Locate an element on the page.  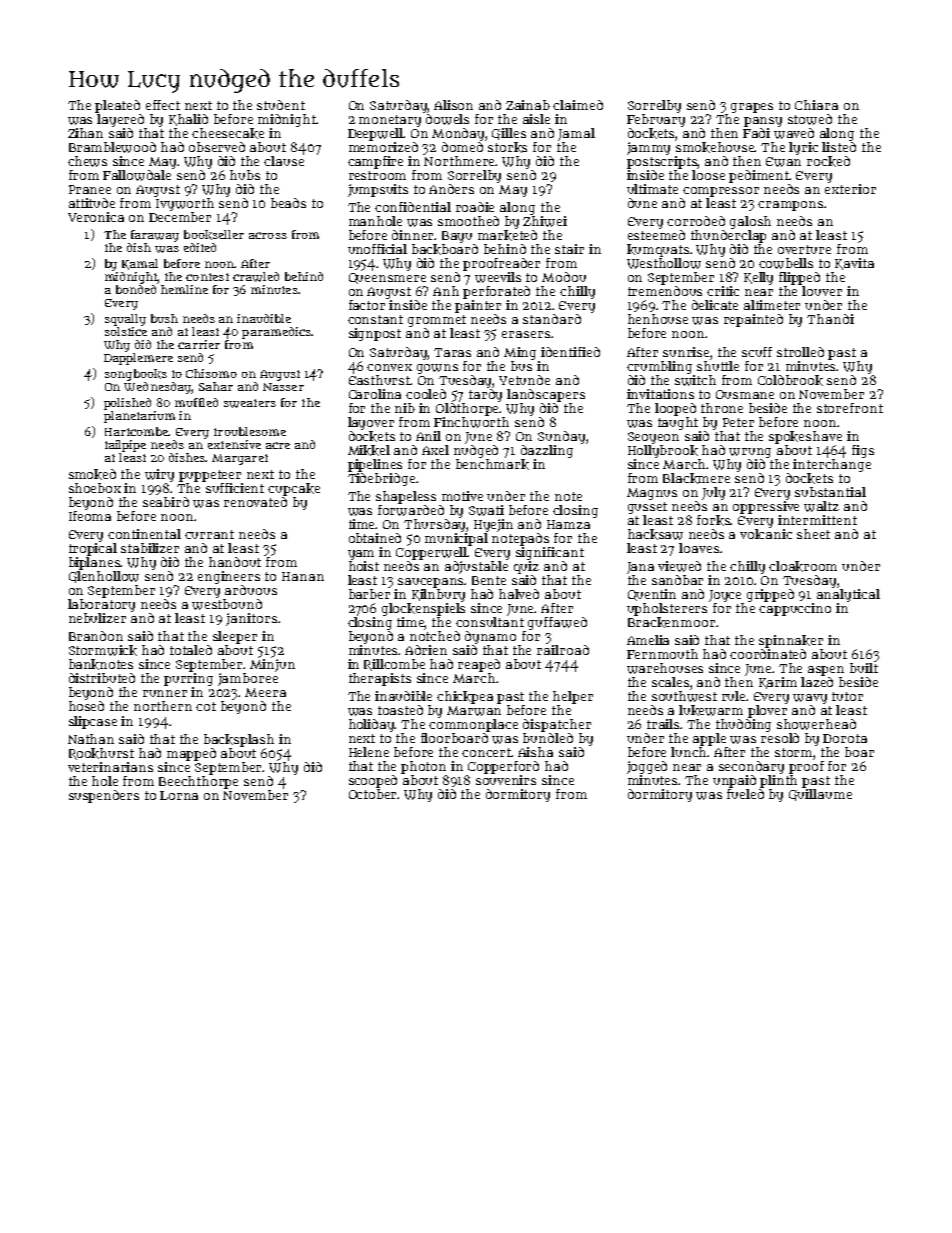
Ming is located at coordinates (520, 353).
